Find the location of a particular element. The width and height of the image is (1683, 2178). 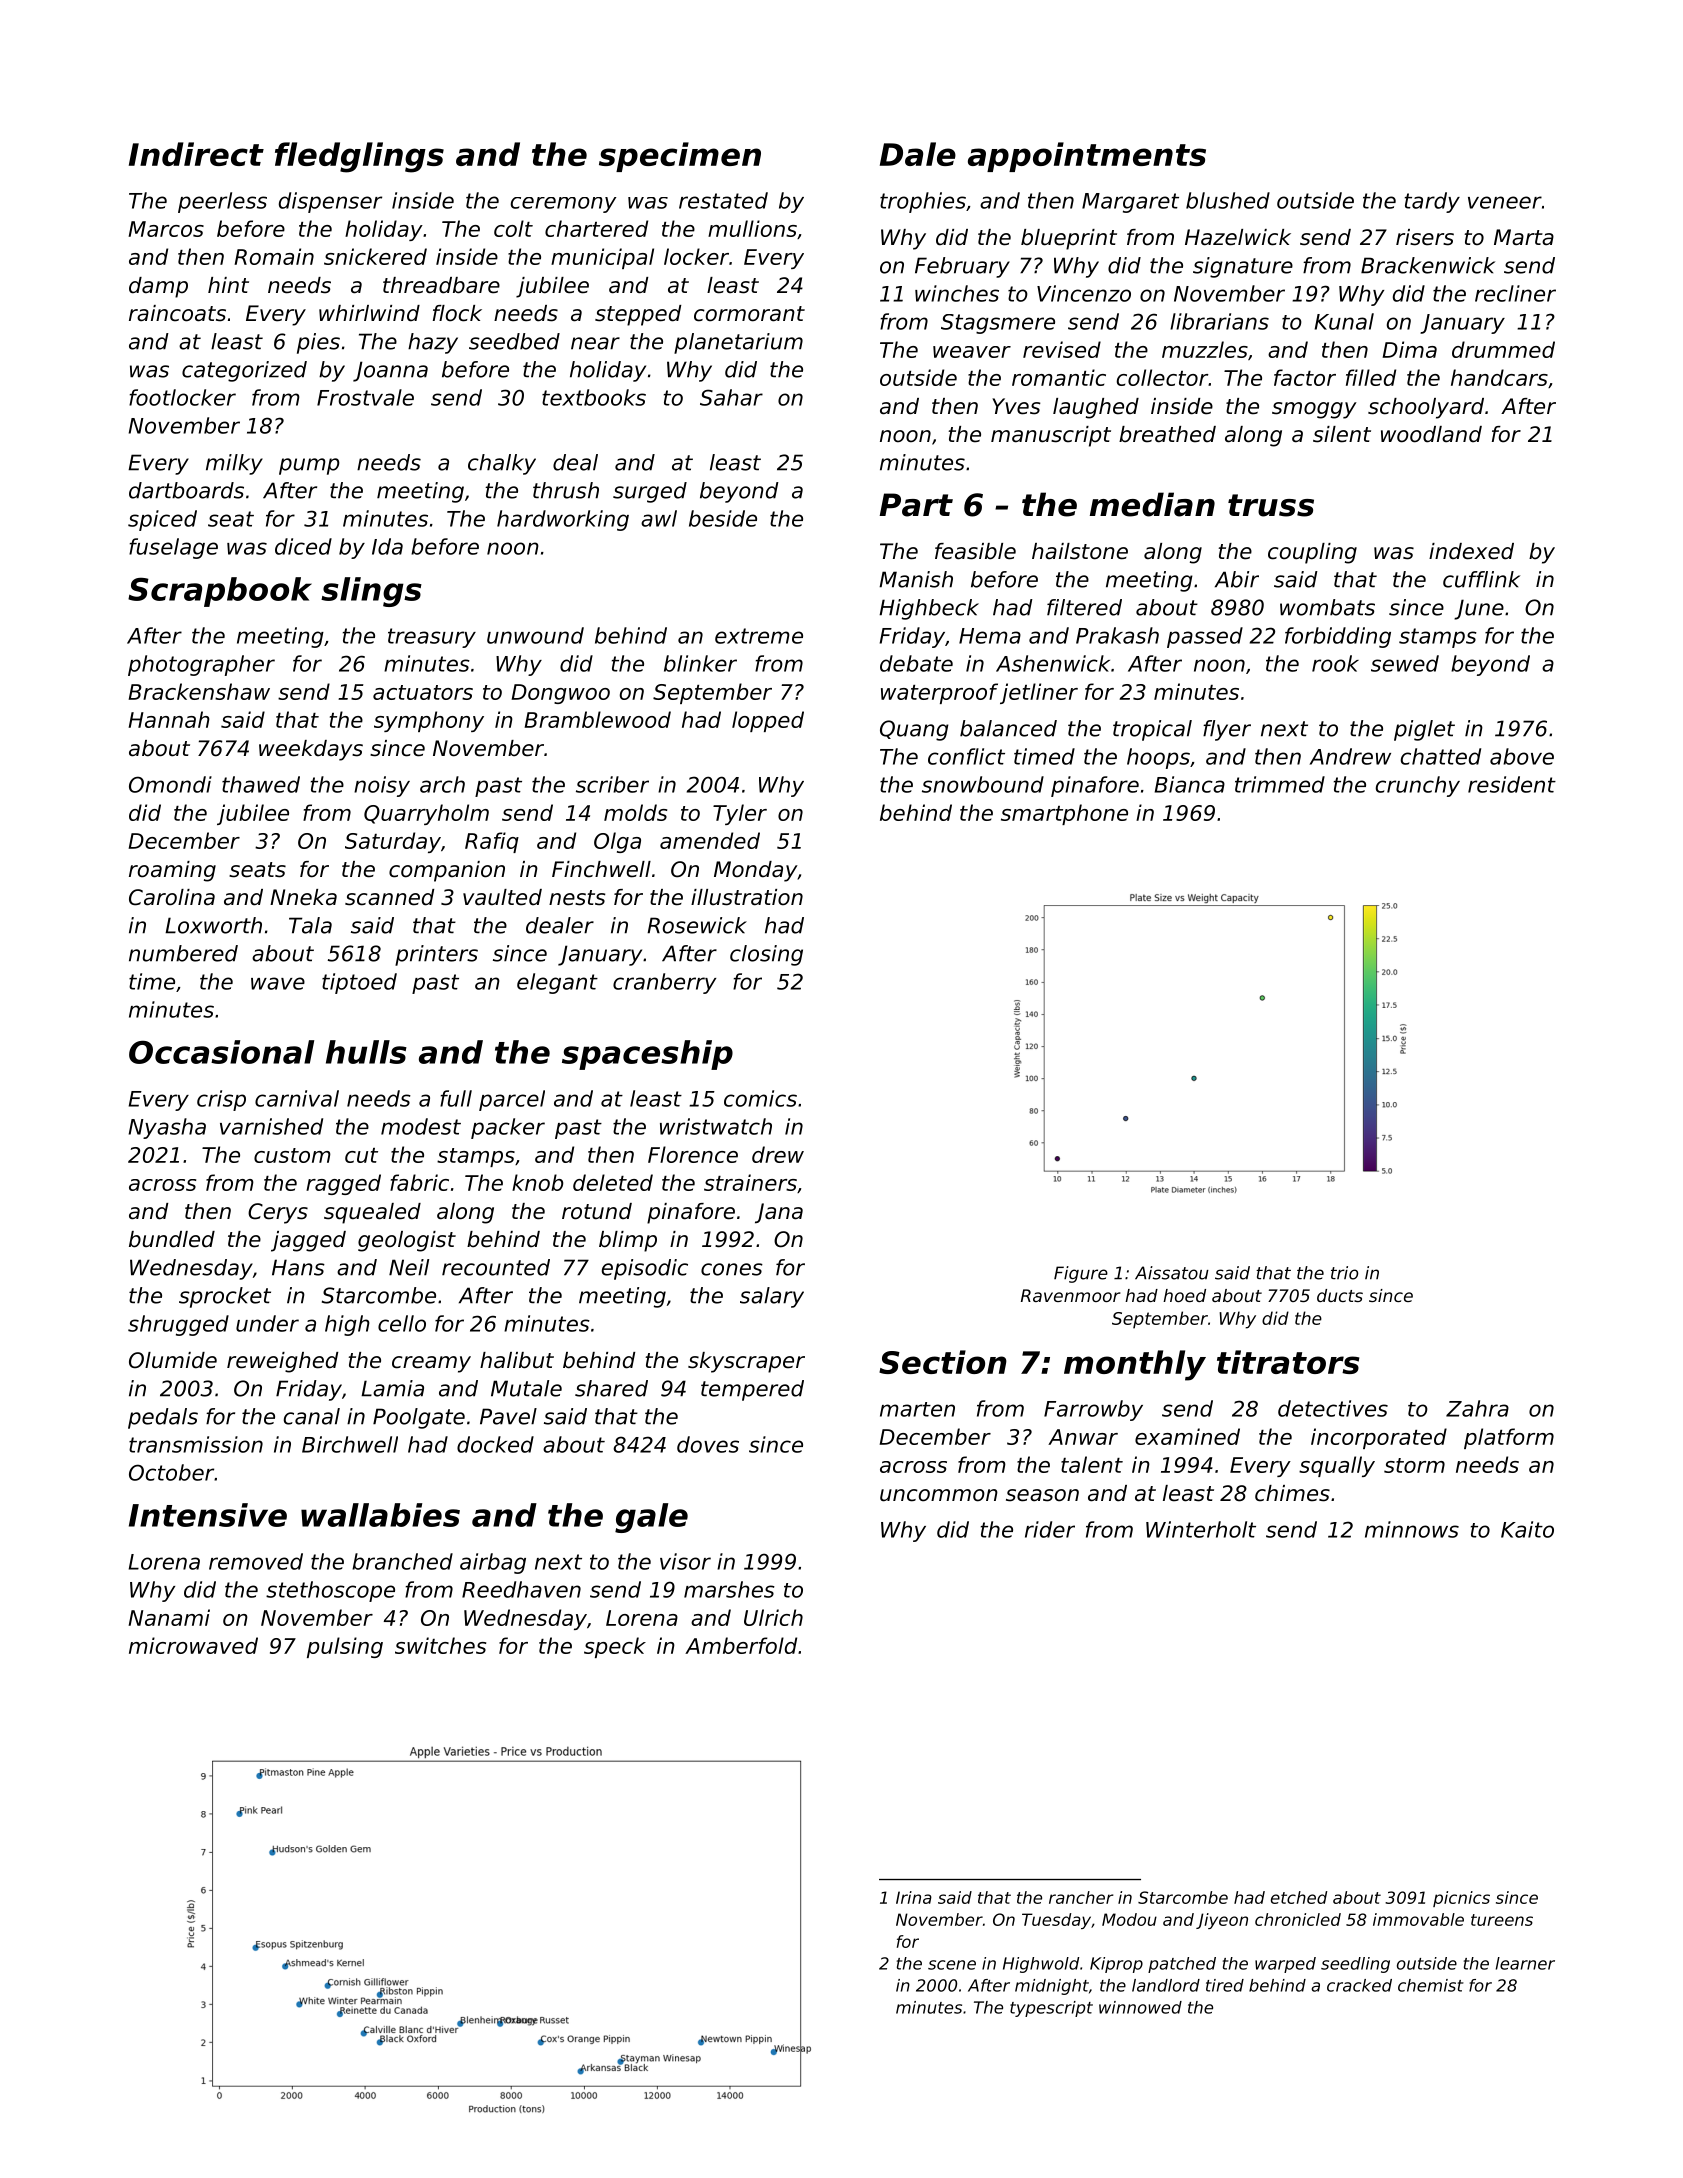

scene is located at coordinates (952, 1965).
